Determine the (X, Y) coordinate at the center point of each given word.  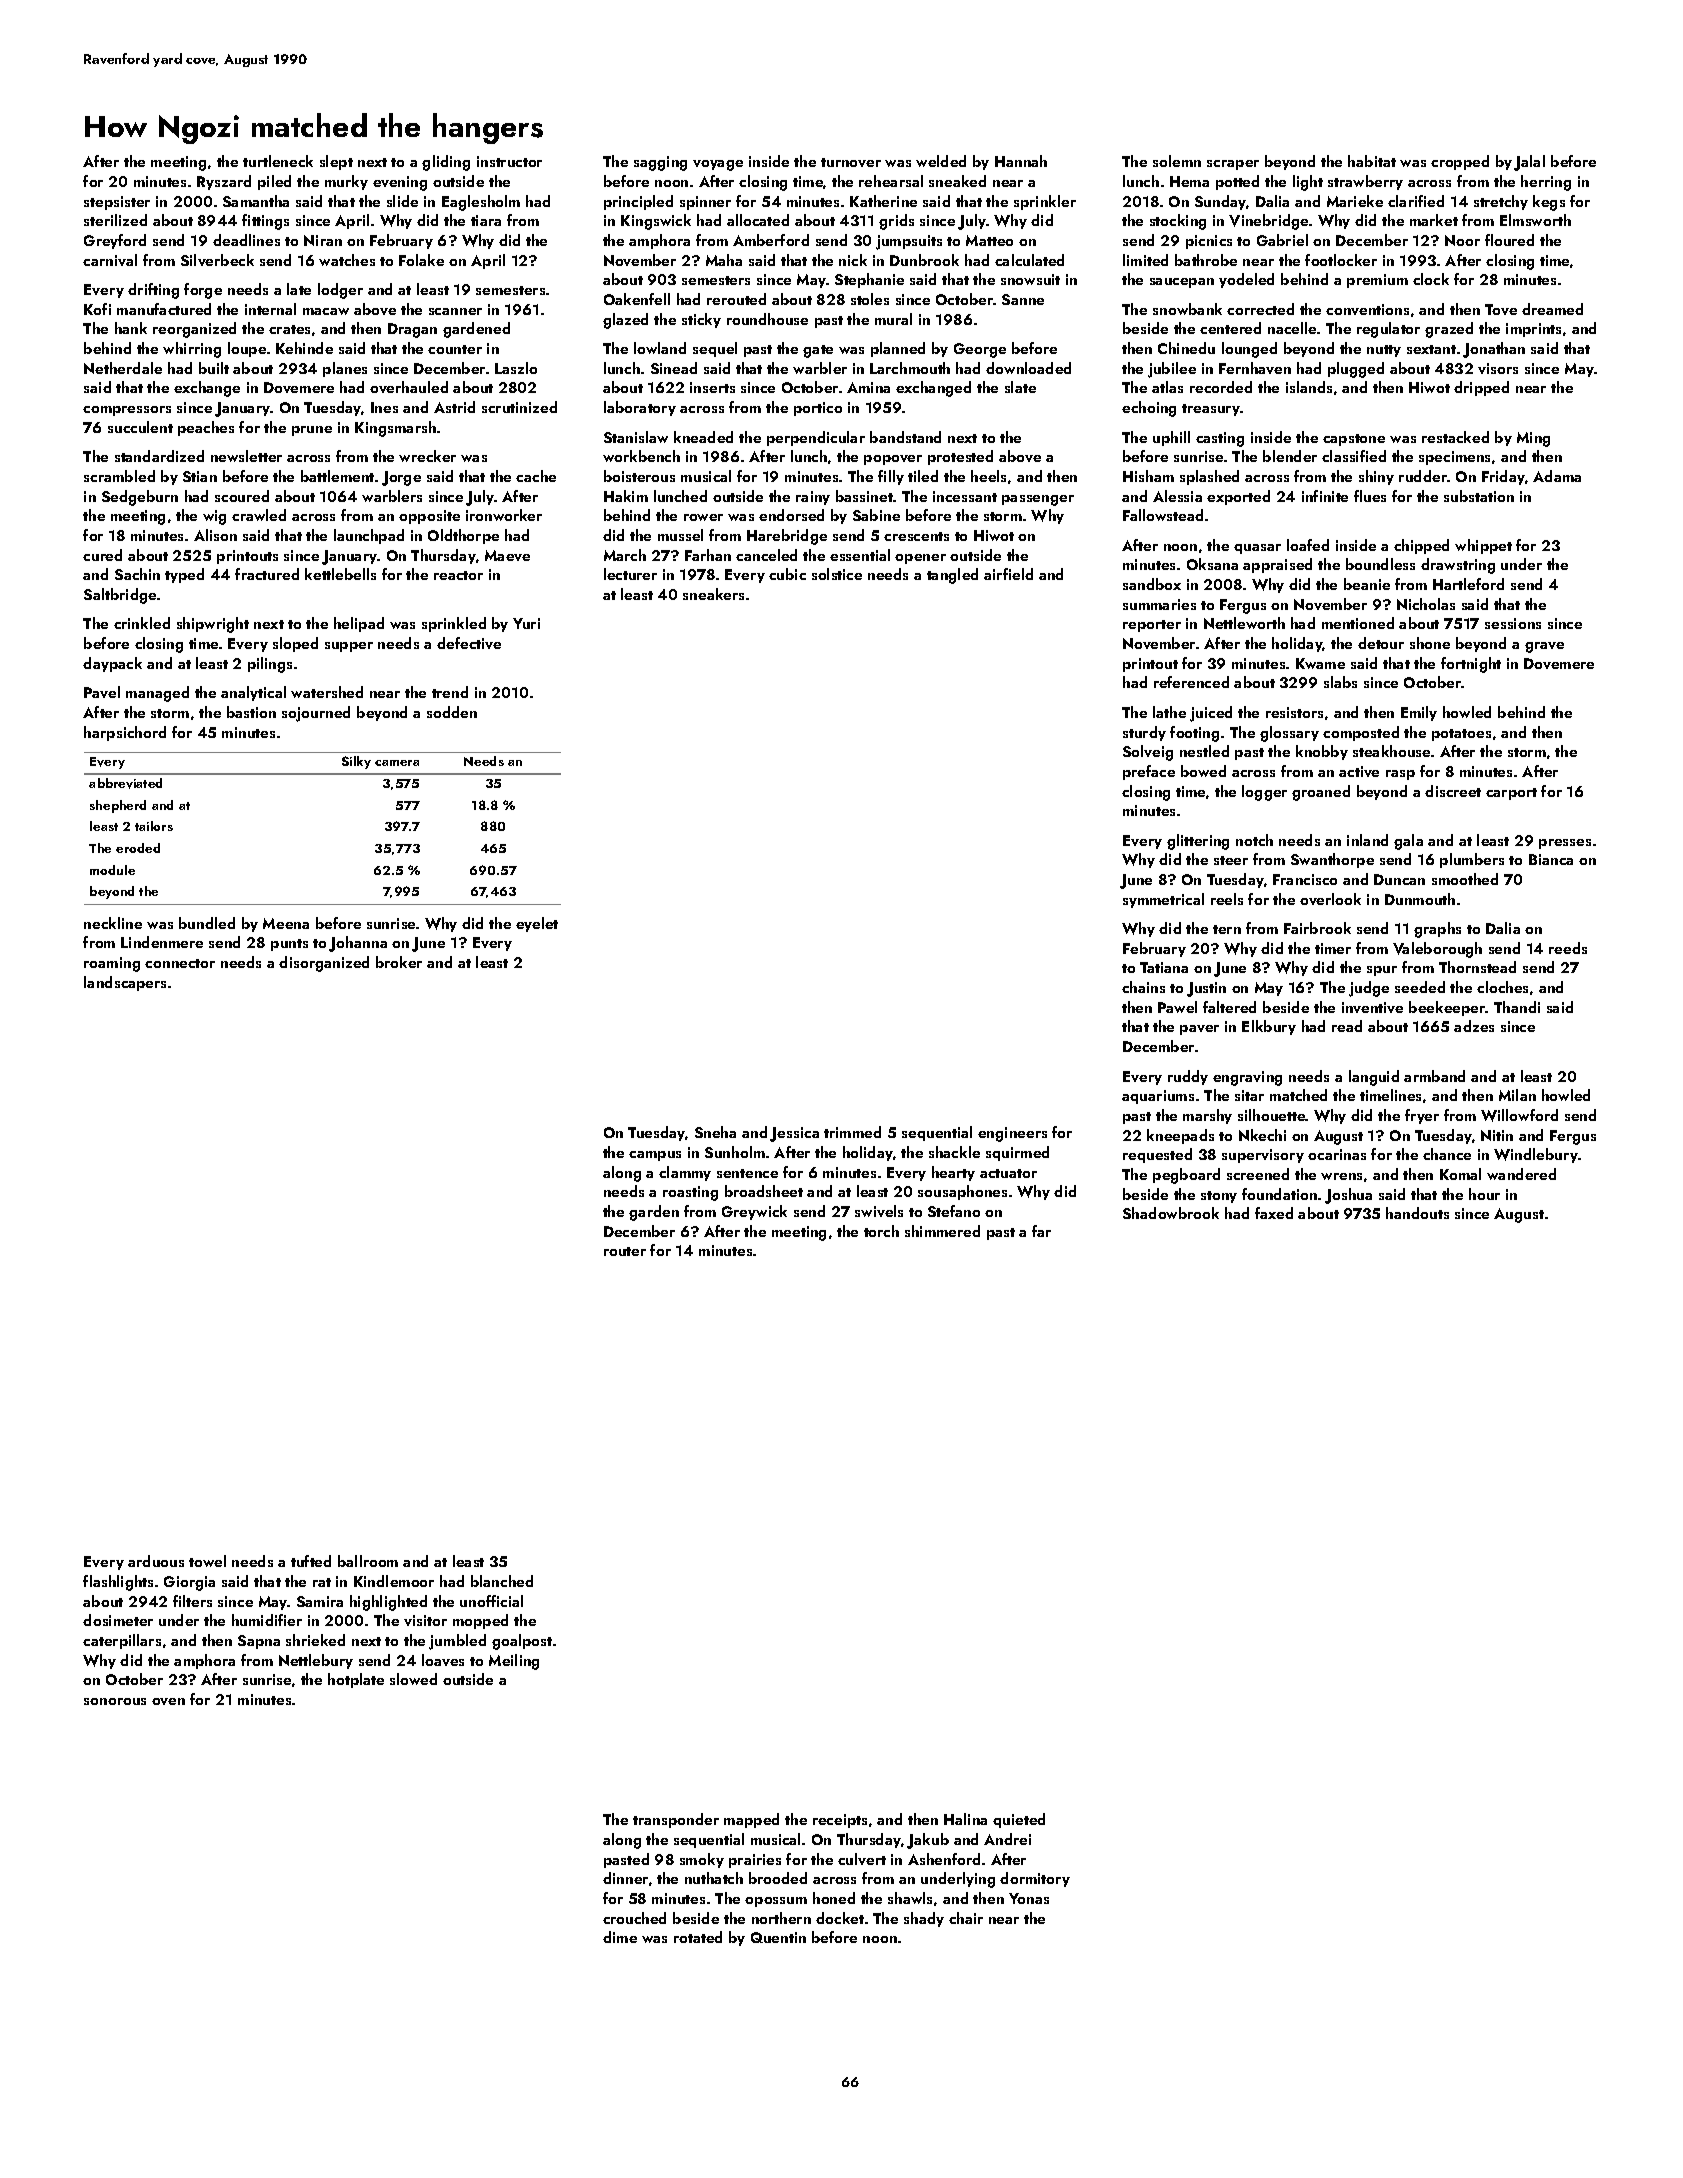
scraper (1233, 165)
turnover (851, 162)
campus (655, 1156)
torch (881, 1231)
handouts (1417, 1213)
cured (102, 555)
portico (818, 409)
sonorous (115, 1701)
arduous (156, 1561)
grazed (1449, 330)
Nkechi (1262, 1135)
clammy (685, 1173)
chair (966, 1918)
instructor (509, 161)
